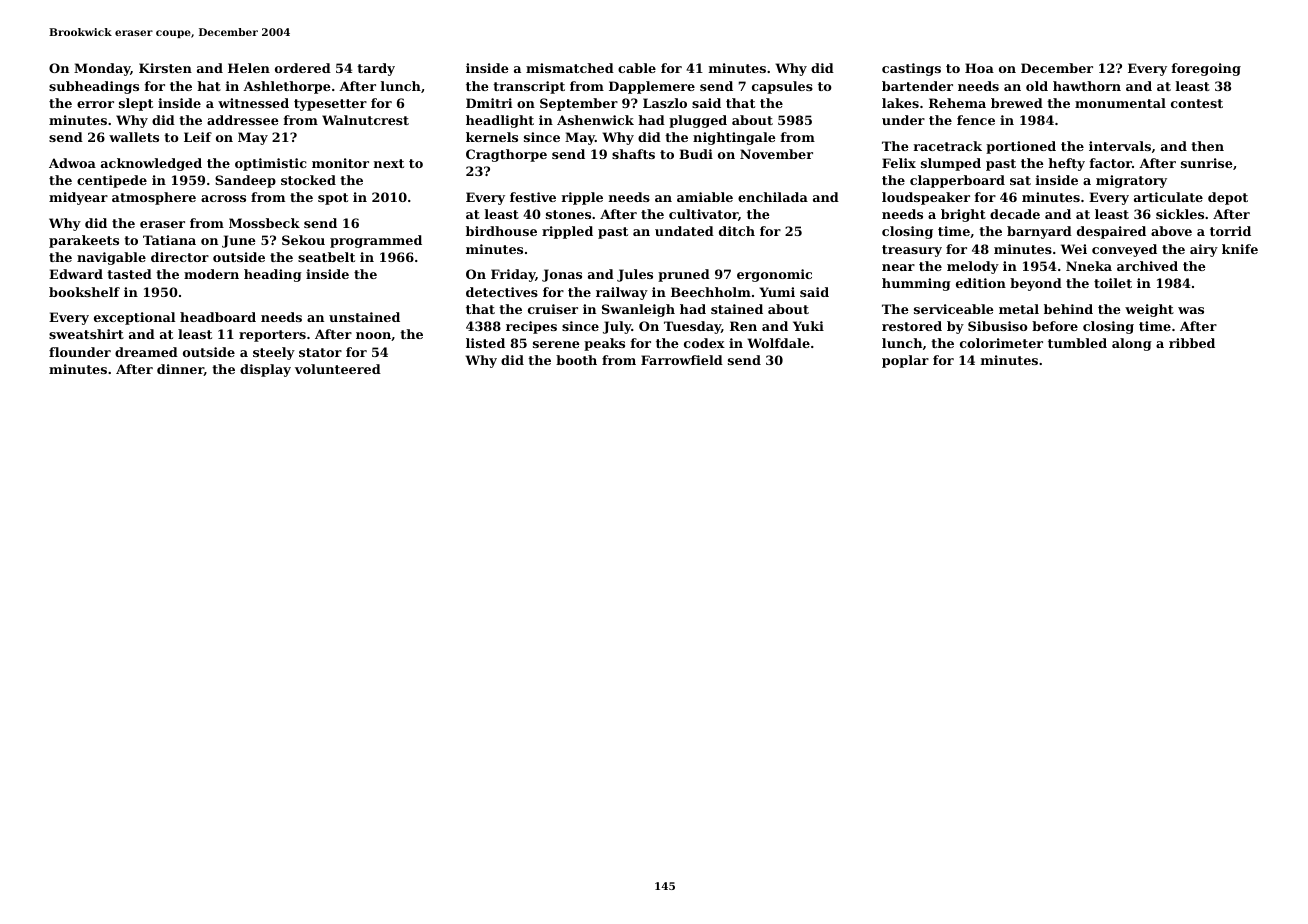 The image size is (1308, 924). What do you see at coordinates (734, 138) in the image?
I see `nightingale` at bounding box center [734, 138].
